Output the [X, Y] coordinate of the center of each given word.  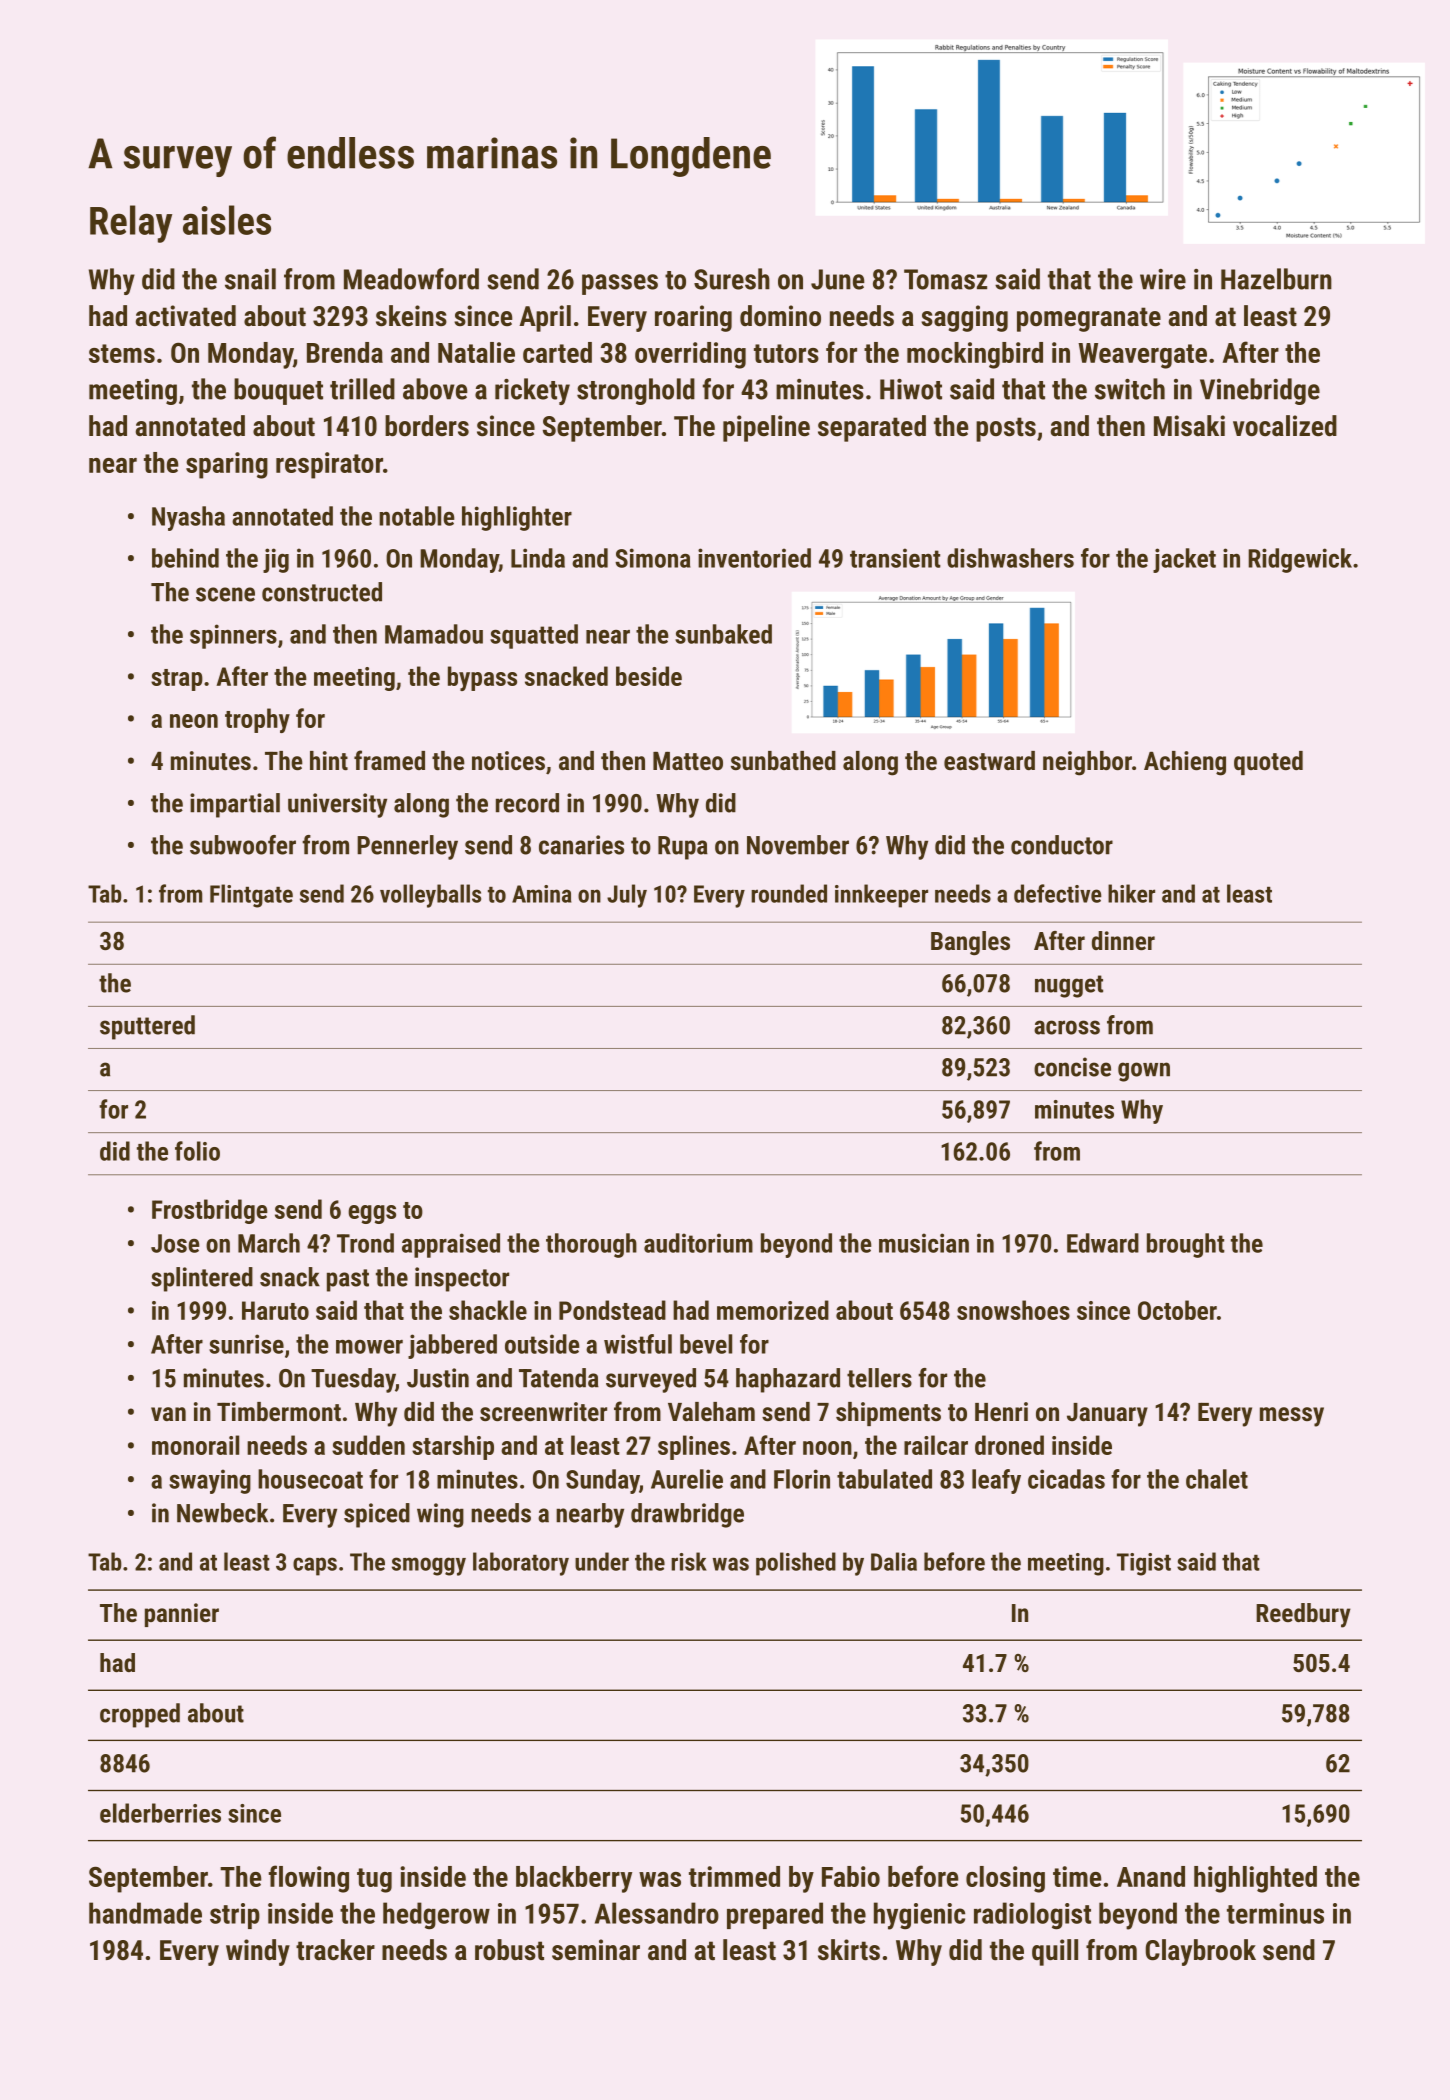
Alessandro [657, 1913]
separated [872, 428]
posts [1006, 429]
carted [557, 352]
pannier [182, 1615]
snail [250, 279]
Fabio [851, 1876]
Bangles [970, 943]
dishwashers [1010, 558]
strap [177, 680]
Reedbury [1303, 1615]
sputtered [147, 1027]
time [1077, 1876]
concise [1072, 1067]
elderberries [160, 1813]
